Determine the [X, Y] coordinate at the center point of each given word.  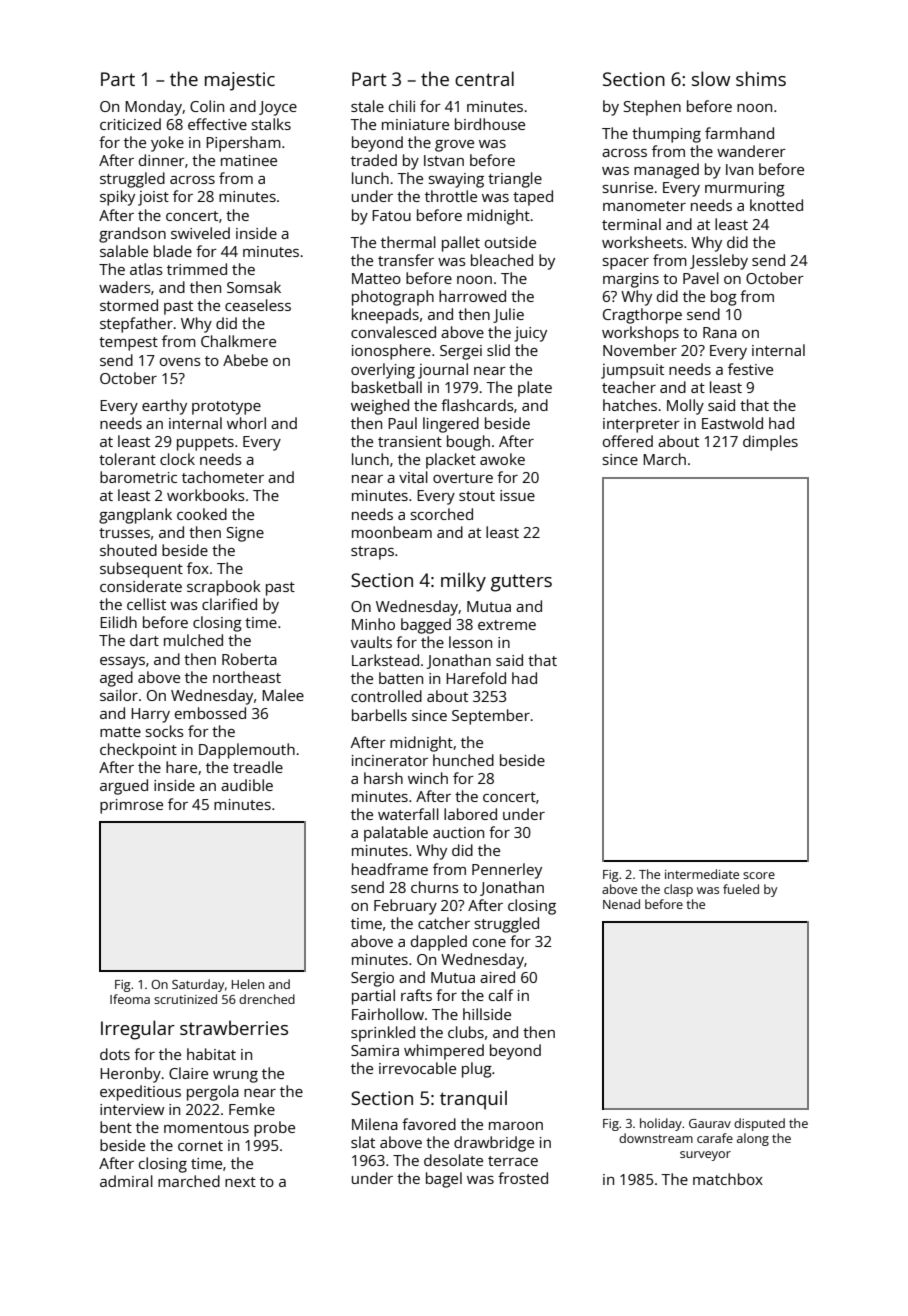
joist [153, 198]
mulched [193, 640]
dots [115, 1054]
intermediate [702, 874]
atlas [146, 269]
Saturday [198, 985]
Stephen [652, 108]
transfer [406, 260]
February [405, 907]
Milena [375, 1124]
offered [628, 441]
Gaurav [710, 1123]
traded [374, 160]
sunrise [627, 187]
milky [463, 582]
